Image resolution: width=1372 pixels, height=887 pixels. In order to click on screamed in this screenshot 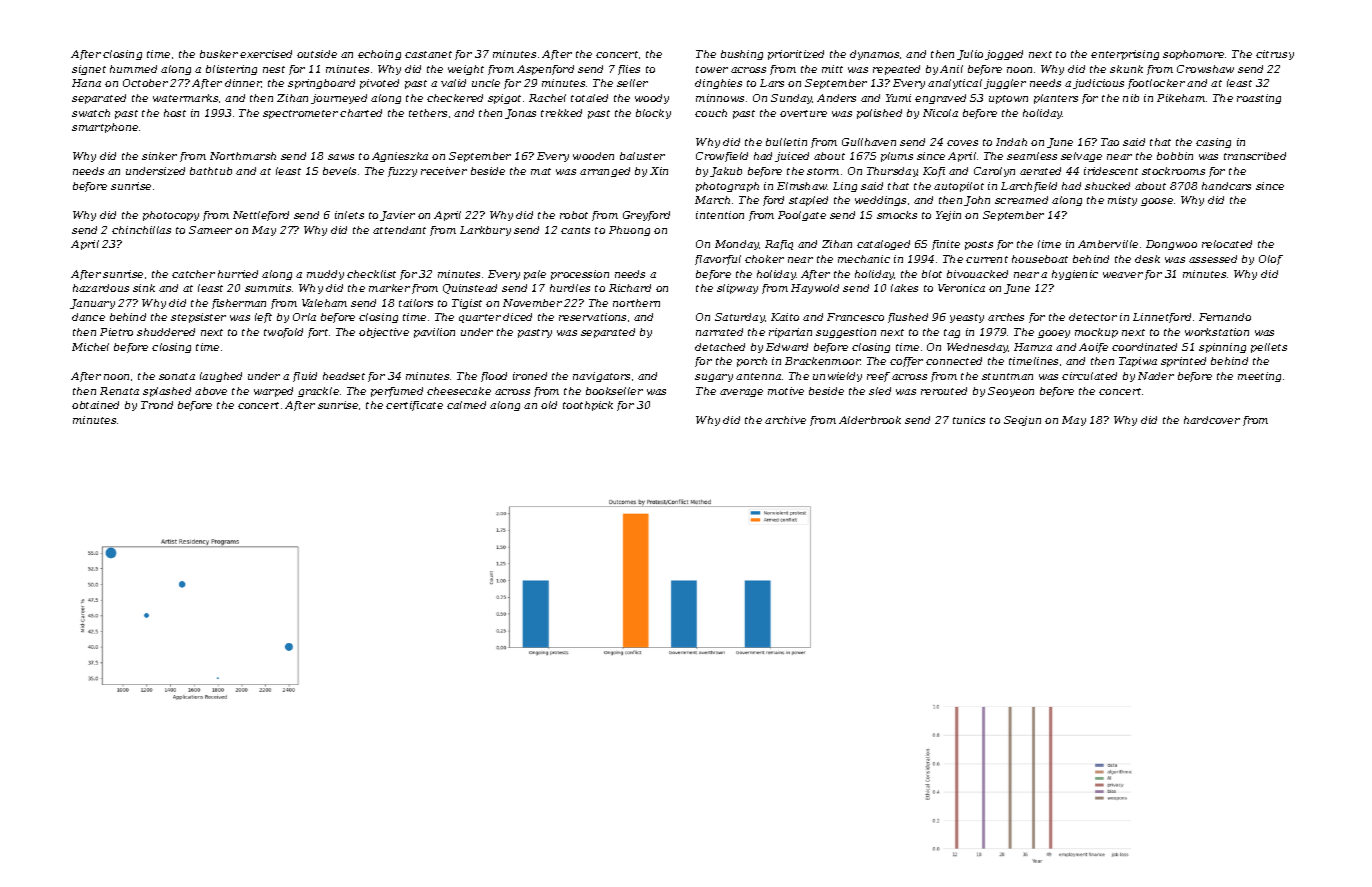, I will do `click(1021, 200)`.
